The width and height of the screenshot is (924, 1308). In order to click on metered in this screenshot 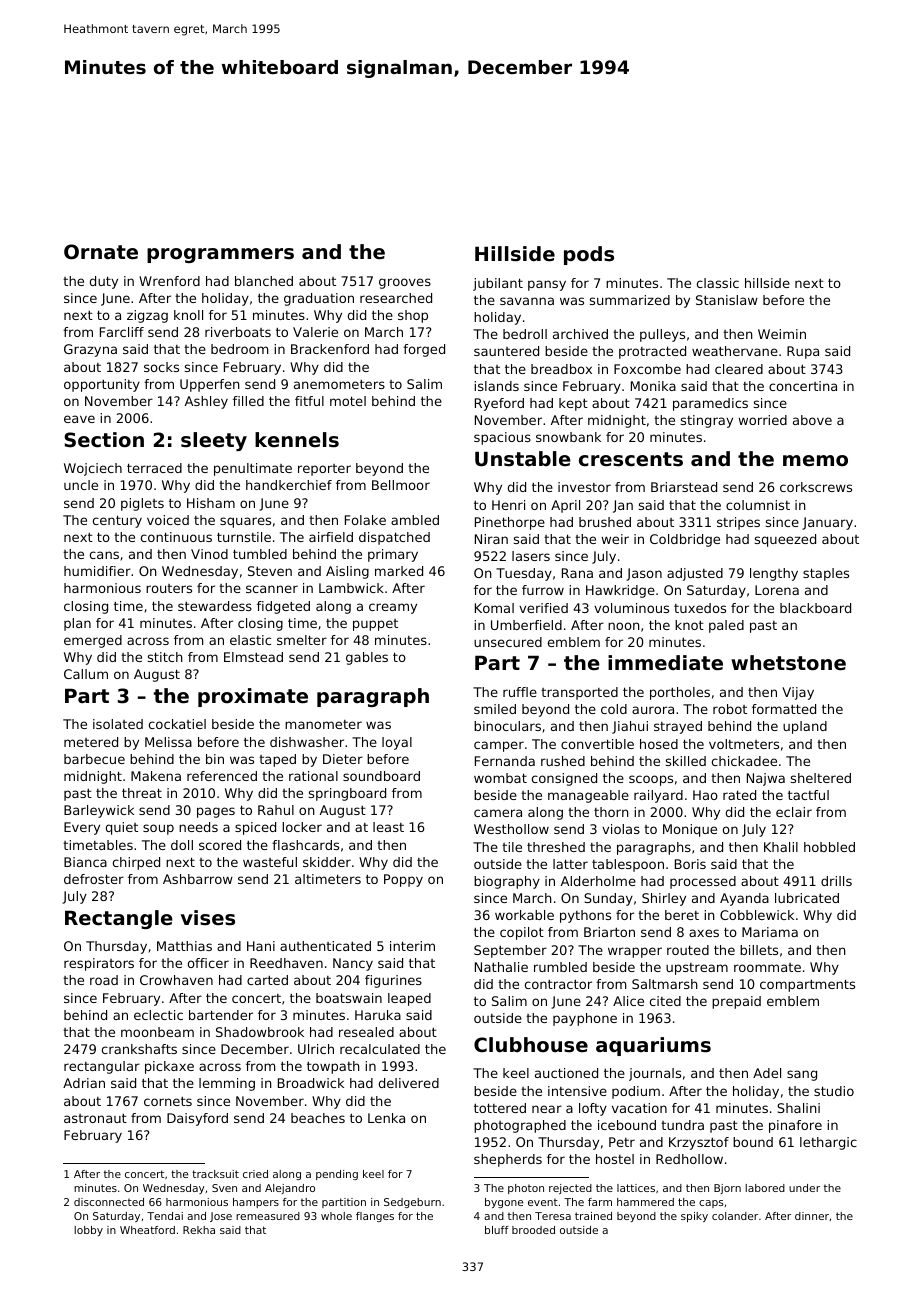, I will do `click(91, 742)`.
